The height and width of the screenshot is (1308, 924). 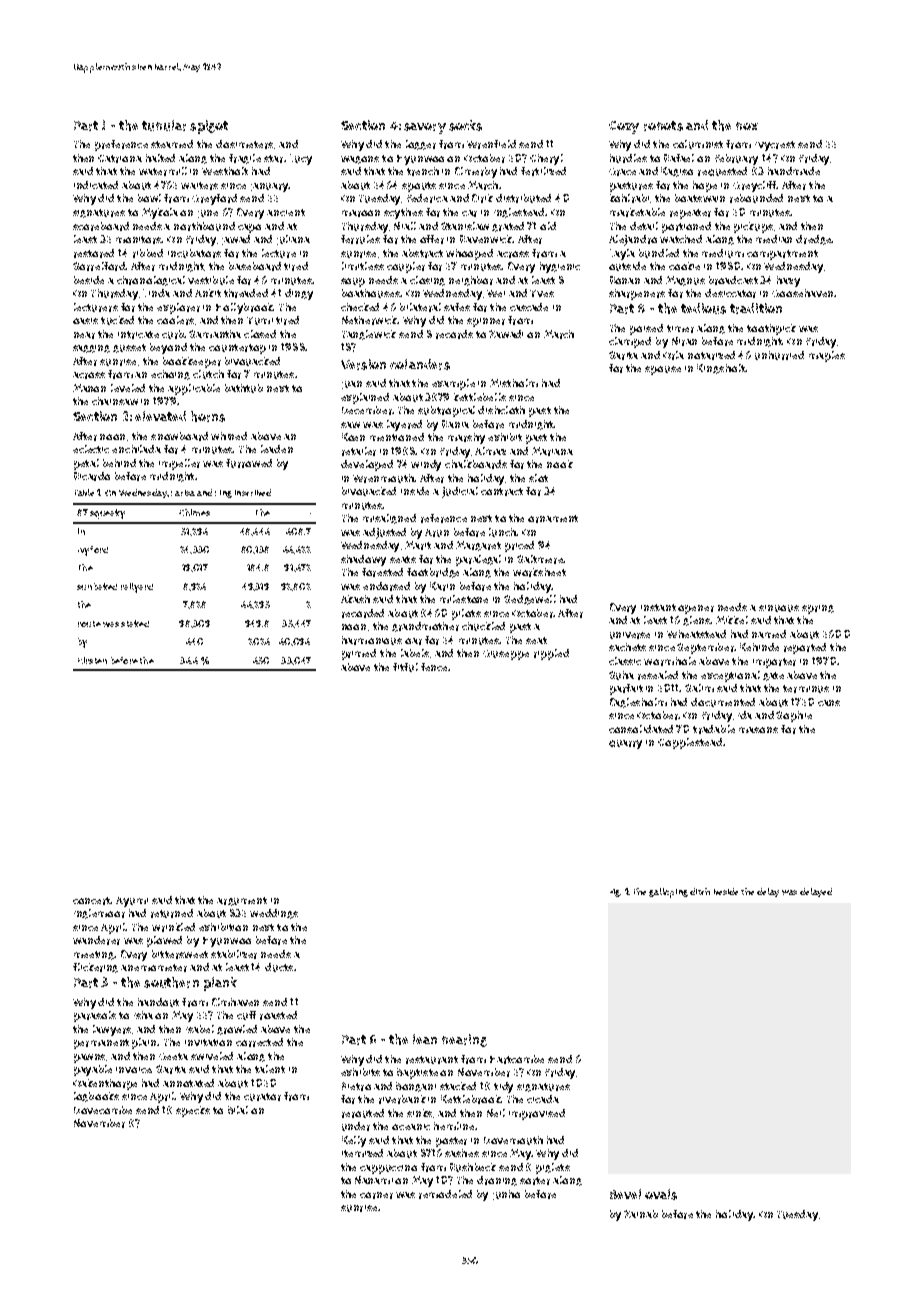 What do you see at coordinates (154, 968) in the screenshot?
I see `anemometer` at bounding box center [154, 968].
